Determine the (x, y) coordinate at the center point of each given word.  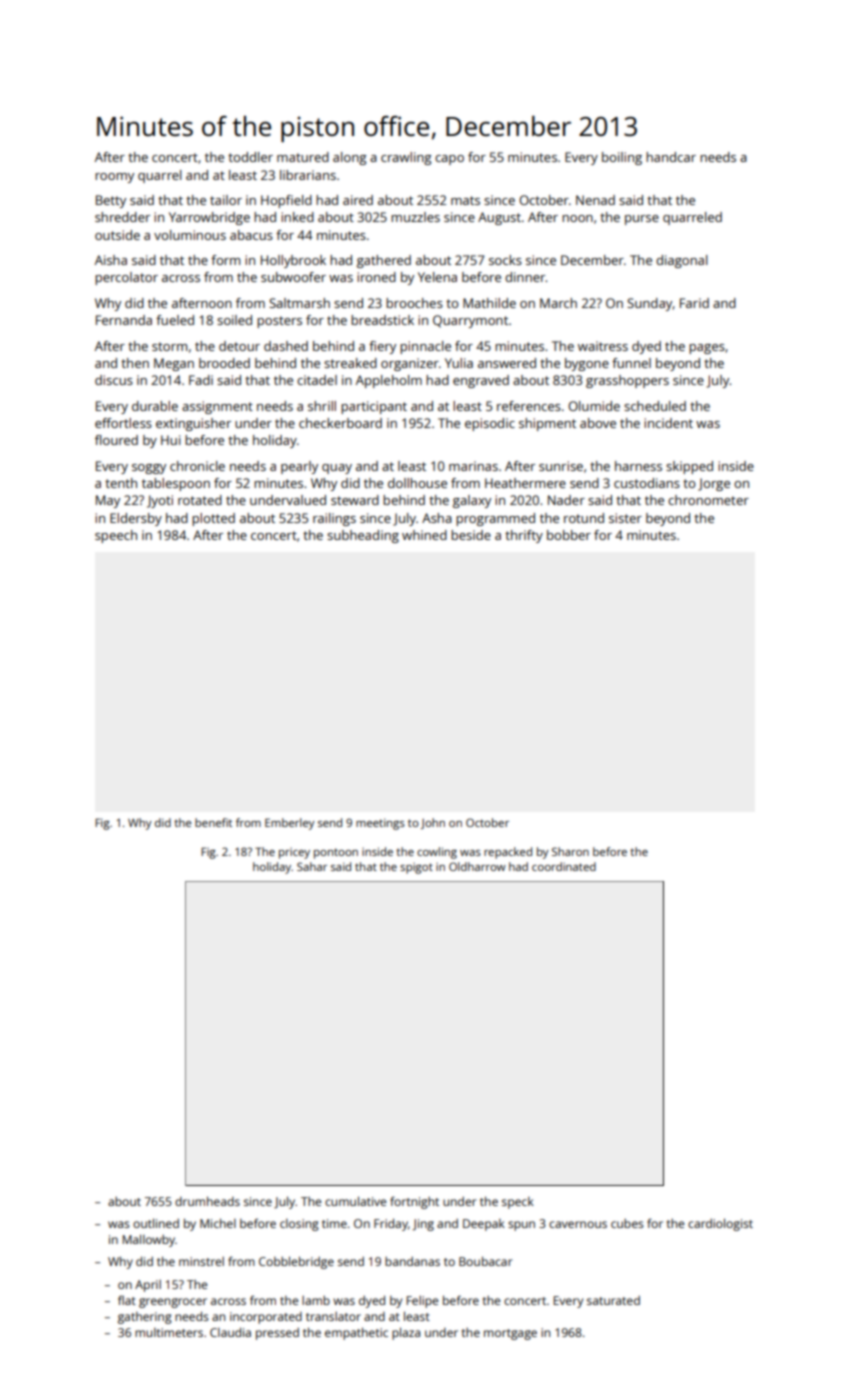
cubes (627, 1223)
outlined (156, 1223)
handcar (671, 157)
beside (471, 535)
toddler (250, 157)
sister (625, 518)
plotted (213, 519)
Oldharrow (477, 866)
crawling (406, 158)
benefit (213, 822)
